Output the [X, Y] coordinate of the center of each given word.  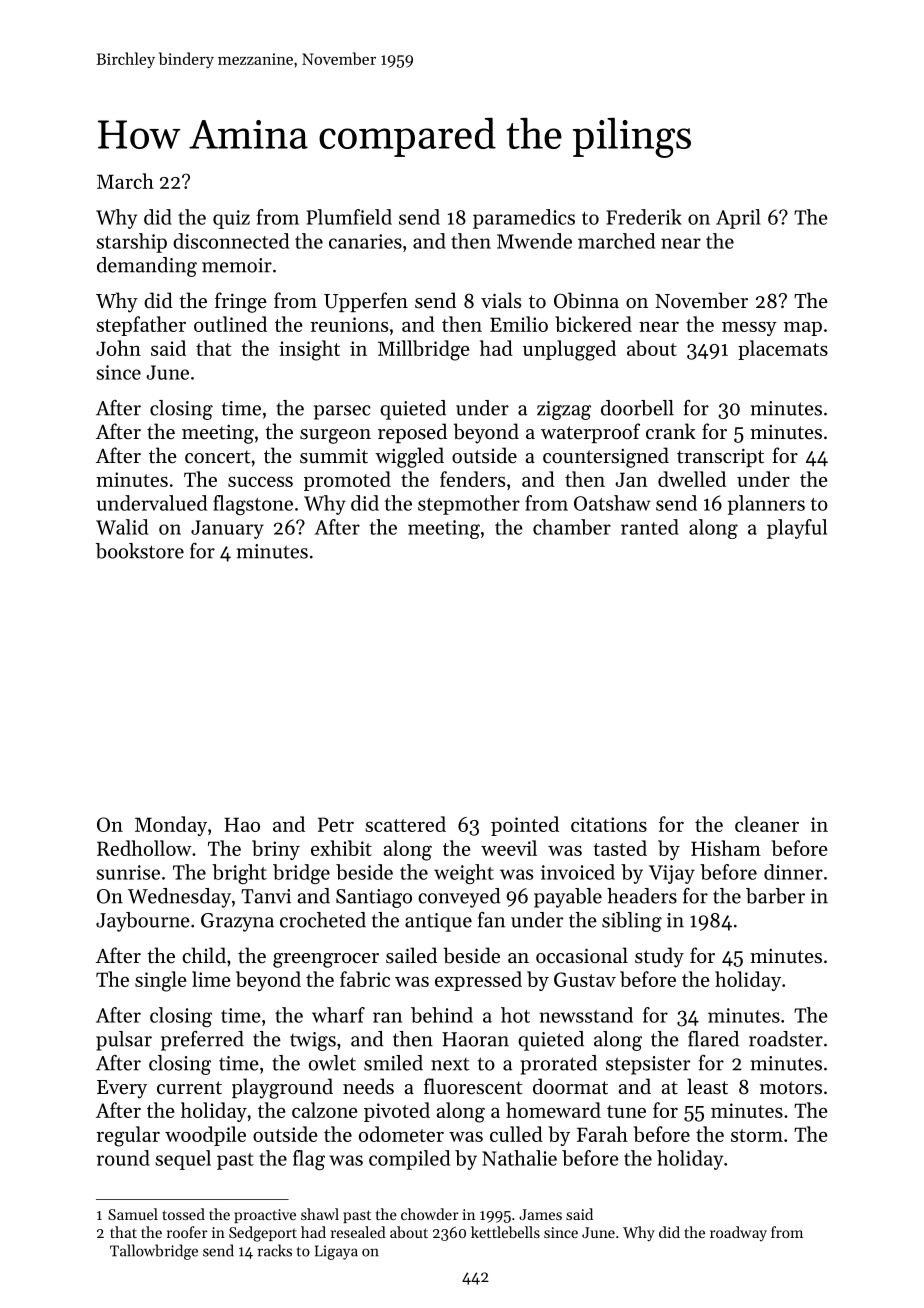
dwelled [692, 479]
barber [775, 896]
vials [501, 300]
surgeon [335, 436]
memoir [237, 265]
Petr [336, 824]
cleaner [767, 824]
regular [128, 1136]
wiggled [409, 457]
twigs [313, 1041]
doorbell [637, 408]
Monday [171, 826]
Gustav [585, 979]
